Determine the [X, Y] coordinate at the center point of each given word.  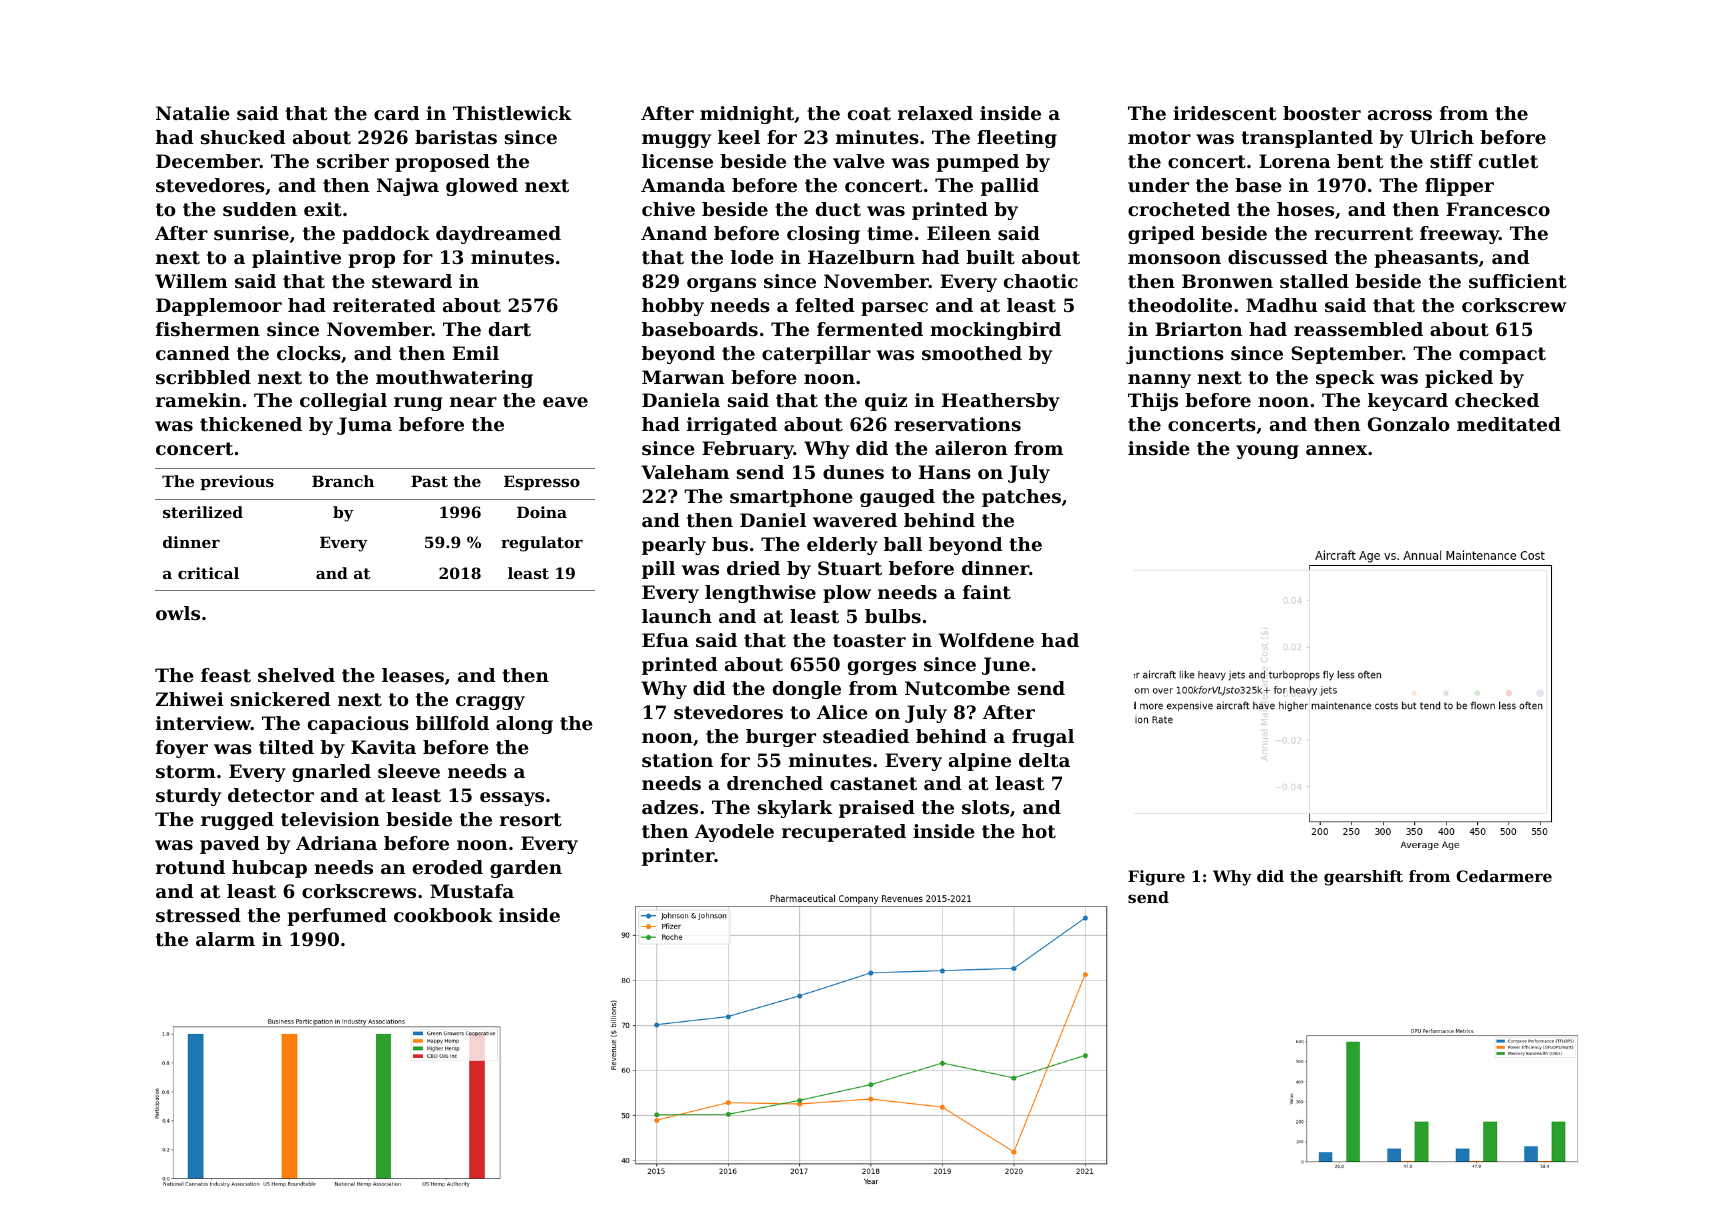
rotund [190, 867]
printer [678, 857]
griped [1161, 235]
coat [869, 113]
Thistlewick [512, 113]
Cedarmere [1504, 876]
